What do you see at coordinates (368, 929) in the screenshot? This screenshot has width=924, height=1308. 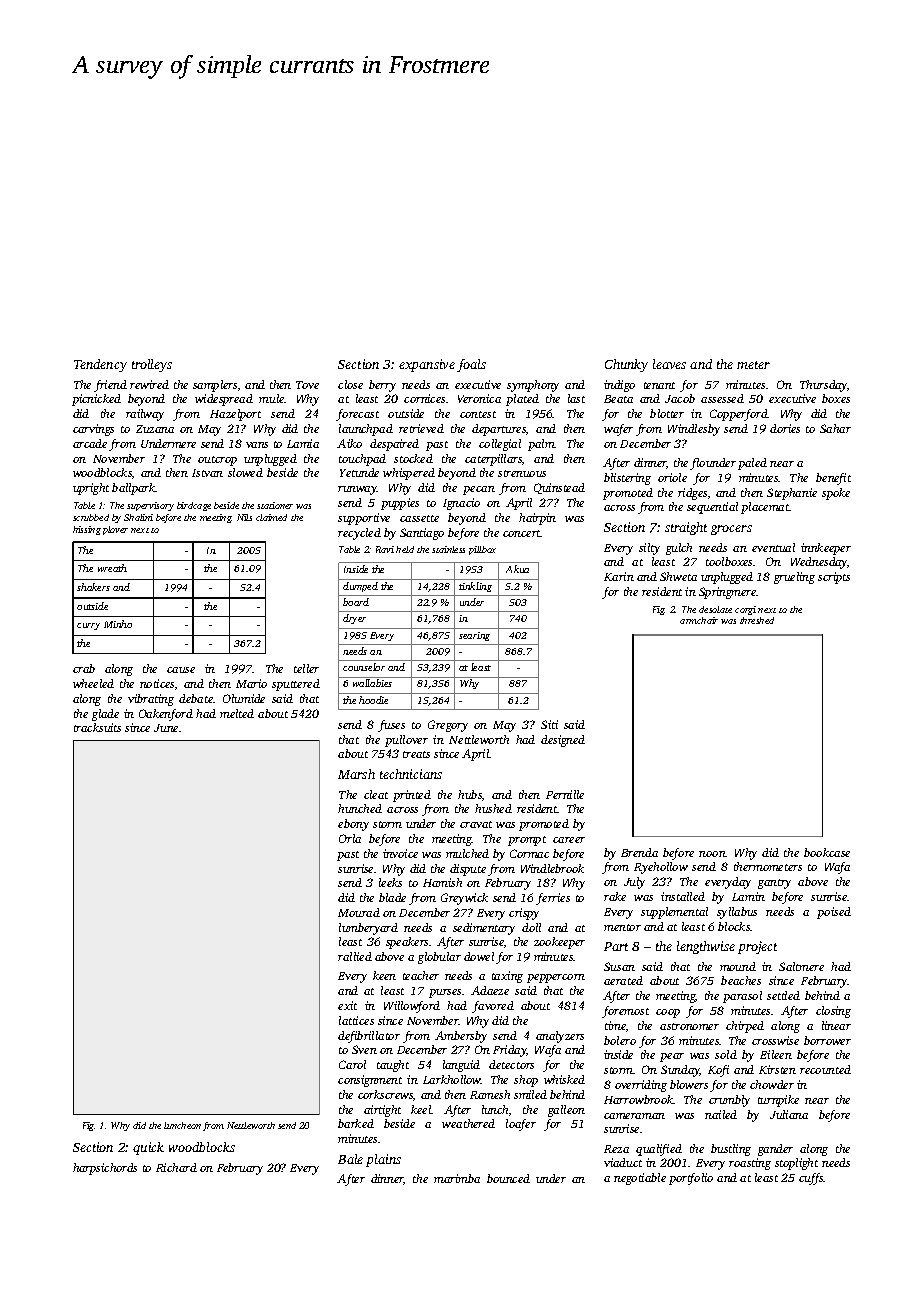 I see `lumberyard` at bounding box center [368, 929].
